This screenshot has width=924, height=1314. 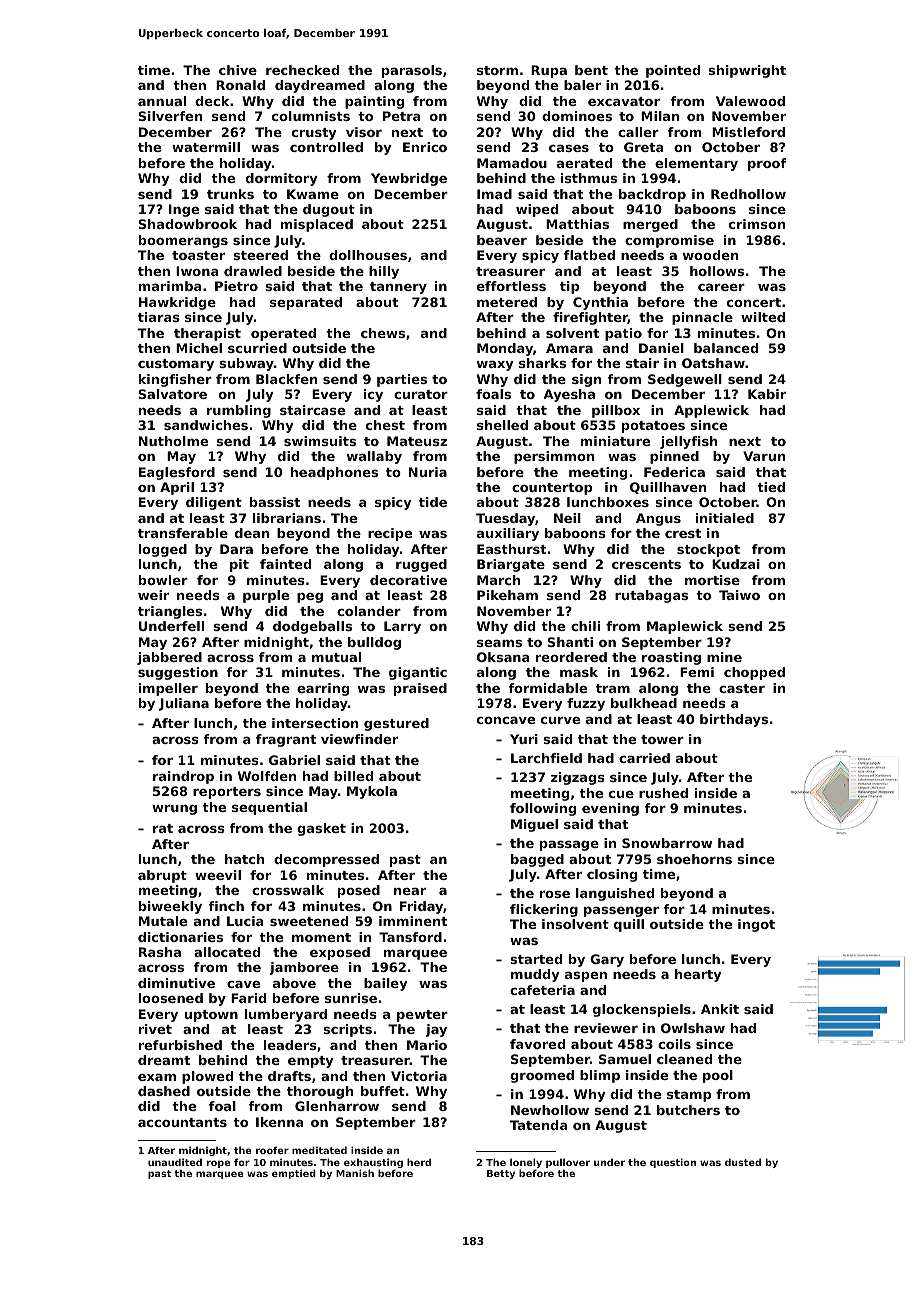 What do you see at coordinates (425, 147) in the screenshot?
I see `Enrico` at bounding box center [425, 147].
